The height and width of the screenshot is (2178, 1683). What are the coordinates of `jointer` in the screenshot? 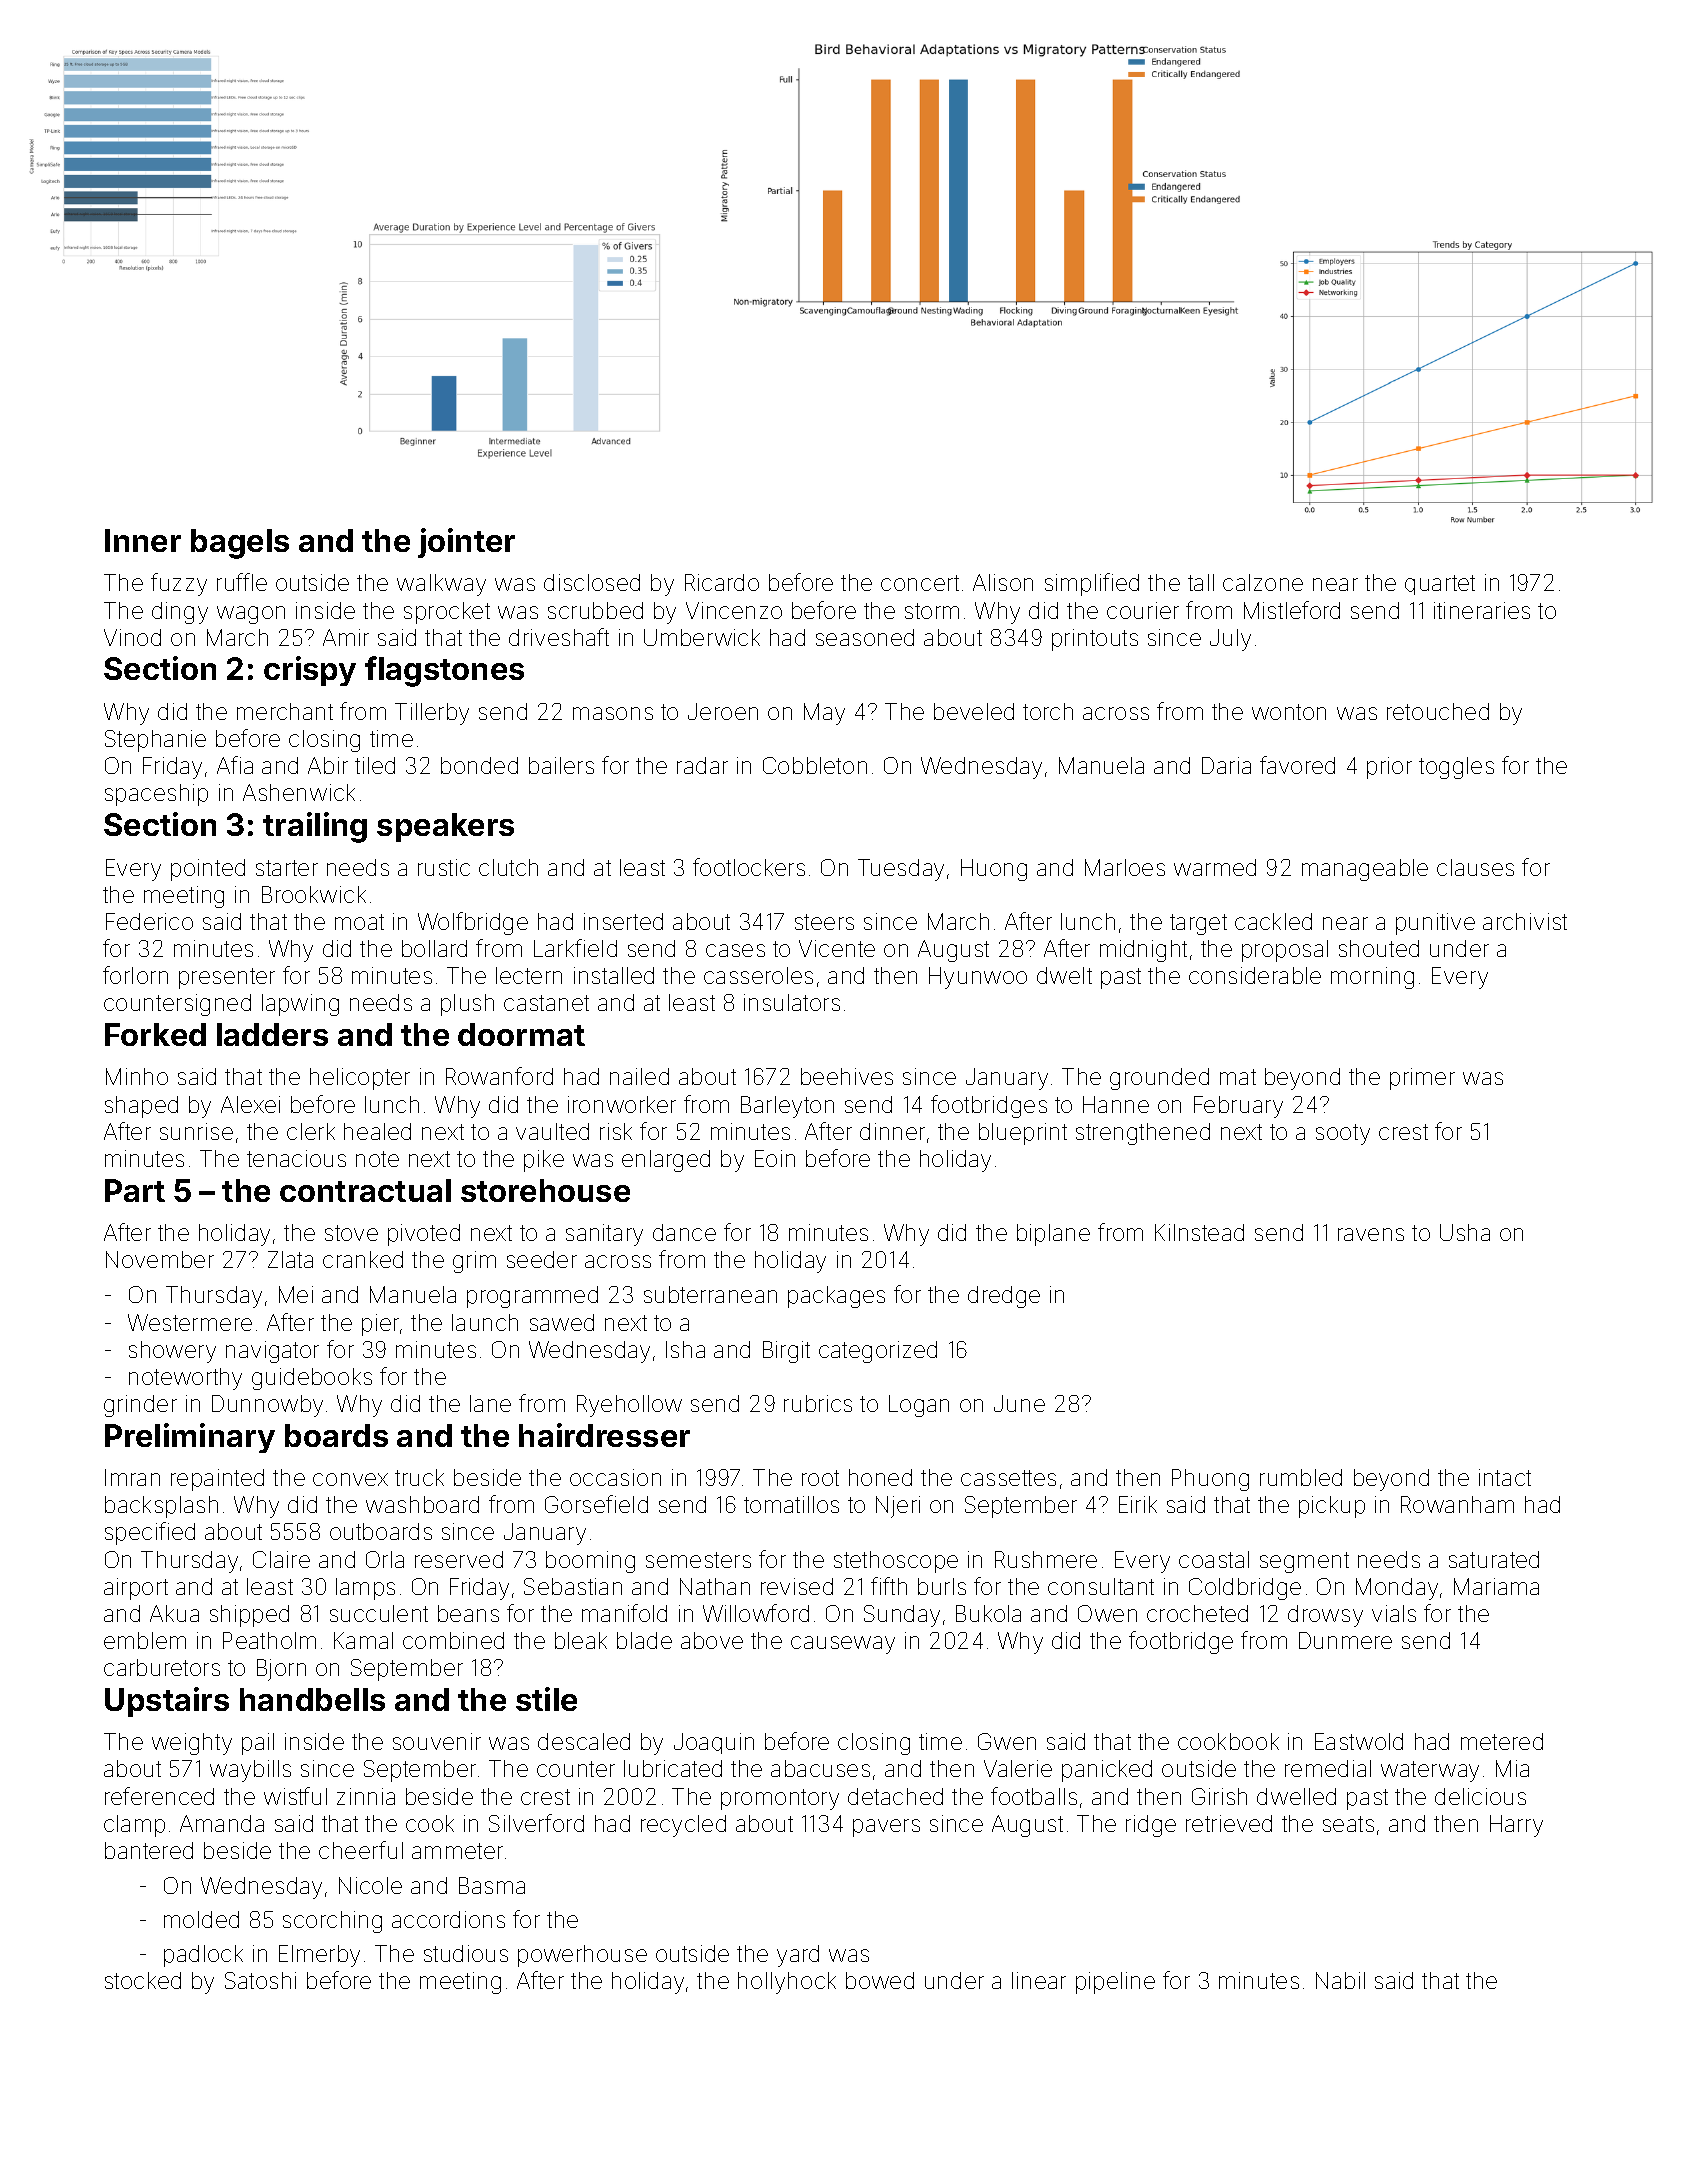 It's located at (466, 543).
